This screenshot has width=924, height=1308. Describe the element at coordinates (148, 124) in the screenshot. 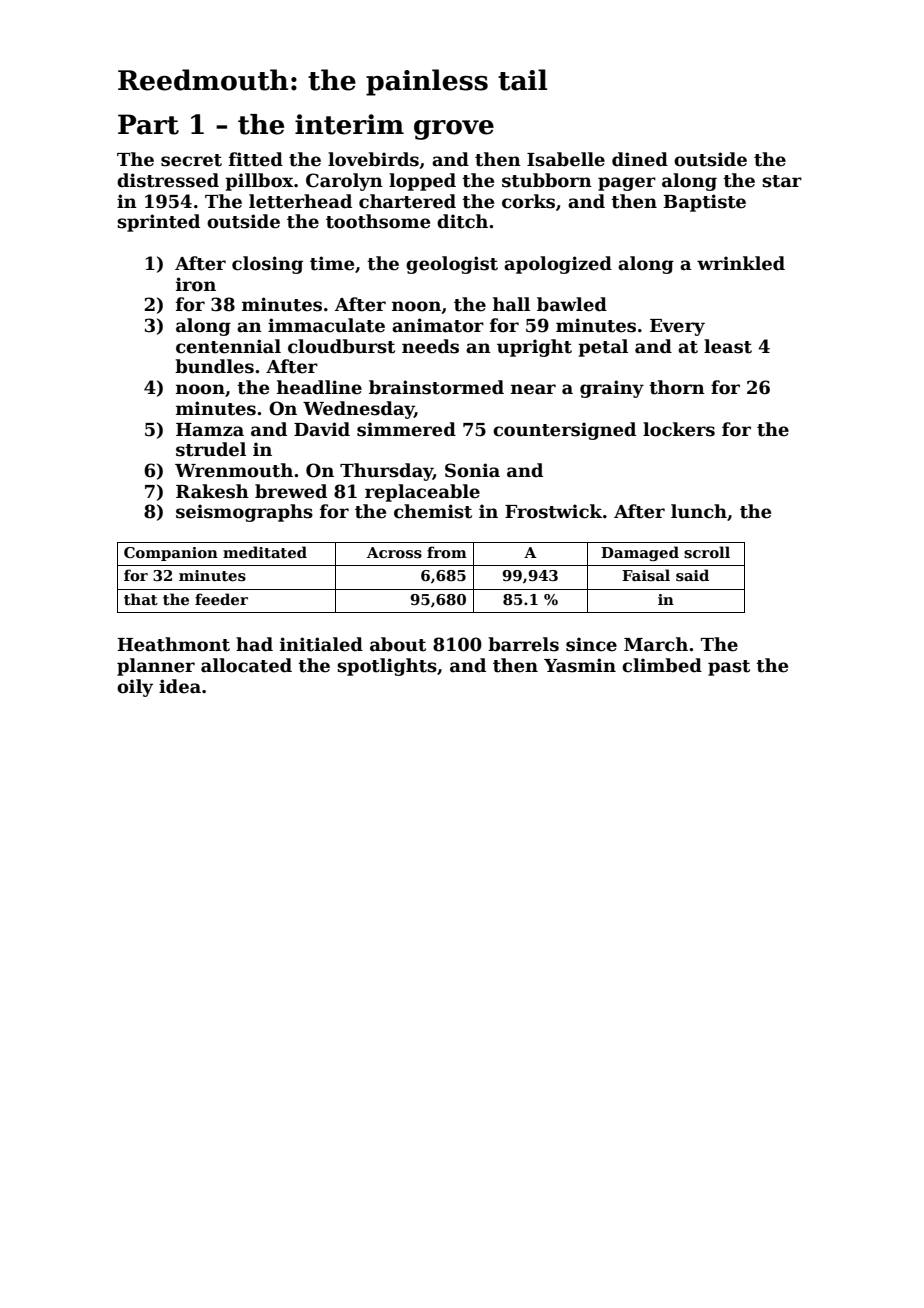

I see `Part` at that location.
